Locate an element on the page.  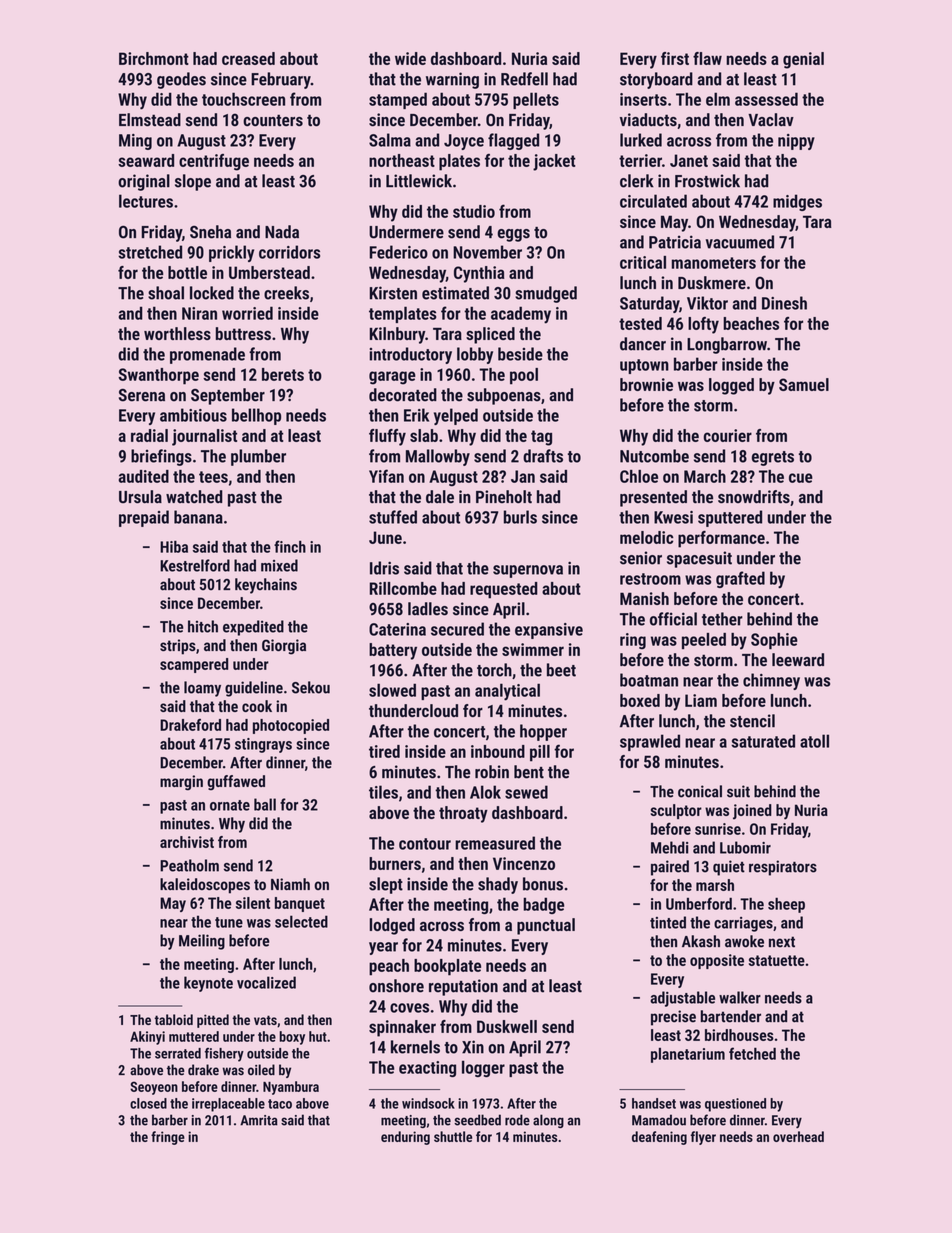
Janet is located at coordinates (689, 160).
